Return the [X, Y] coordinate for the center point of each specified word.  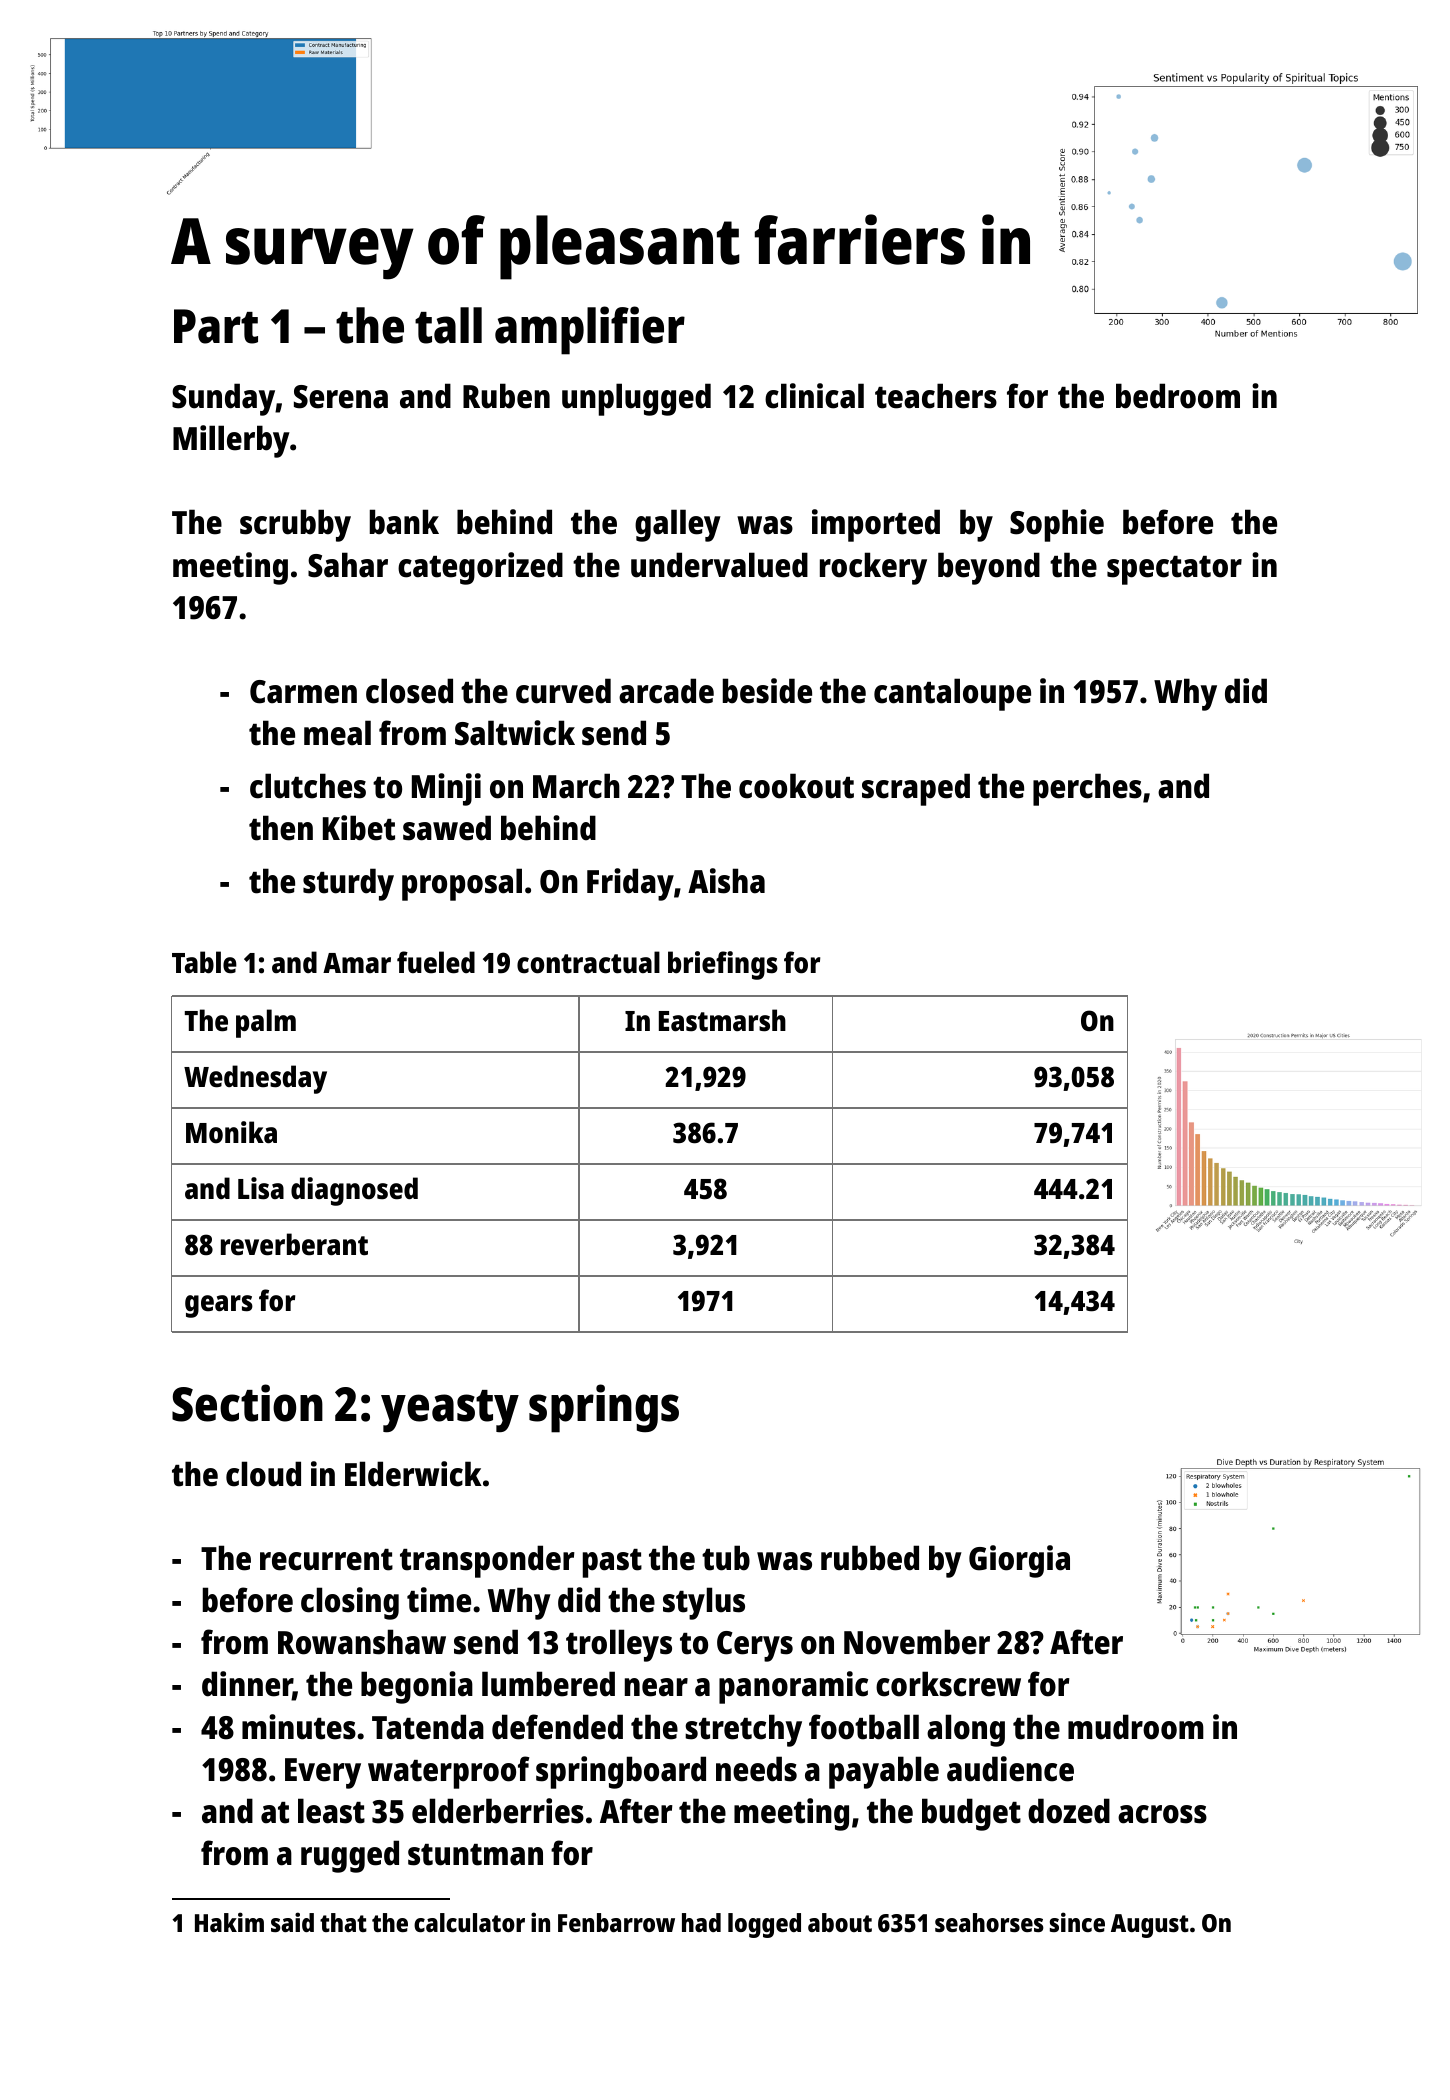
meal [337, 733]
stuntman [475, 1855]
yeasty [450, 1411]
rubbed [870, 1558]
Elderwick [413, 1474]
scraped [916, 789]
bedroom [1178, 396]
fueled [436, 962]
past [612, 1563]
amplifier [590, 330]
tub [726, 1558]
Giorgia [1019, 1561]
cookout [796, 786]
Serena [341, 397]
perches [1087, 789]
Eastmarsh [722, 1020]
